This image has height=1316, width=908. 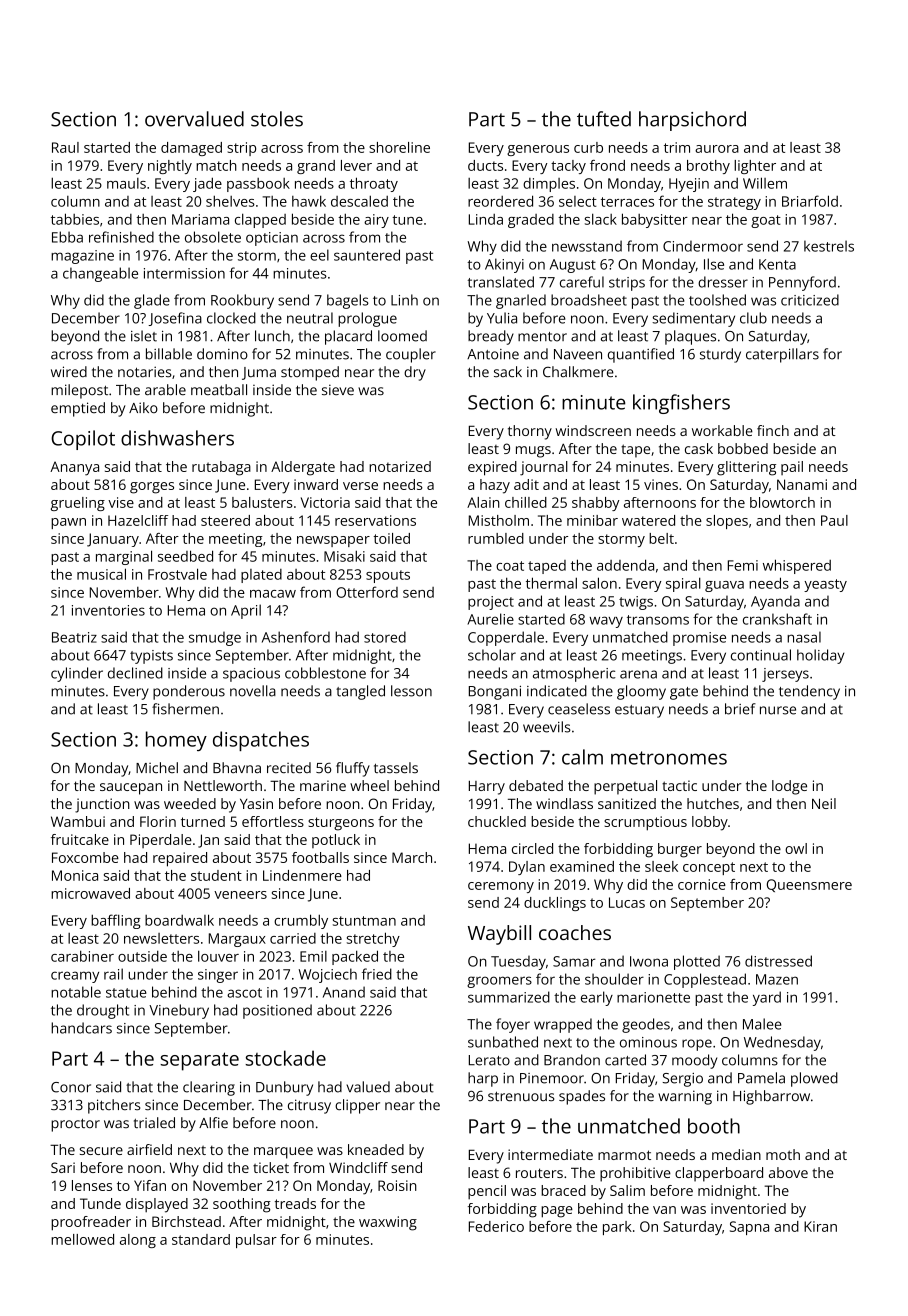 What do you see at coordinates (639, 711) in the image?
I see `estuary` at bounding box center [639, 711].
